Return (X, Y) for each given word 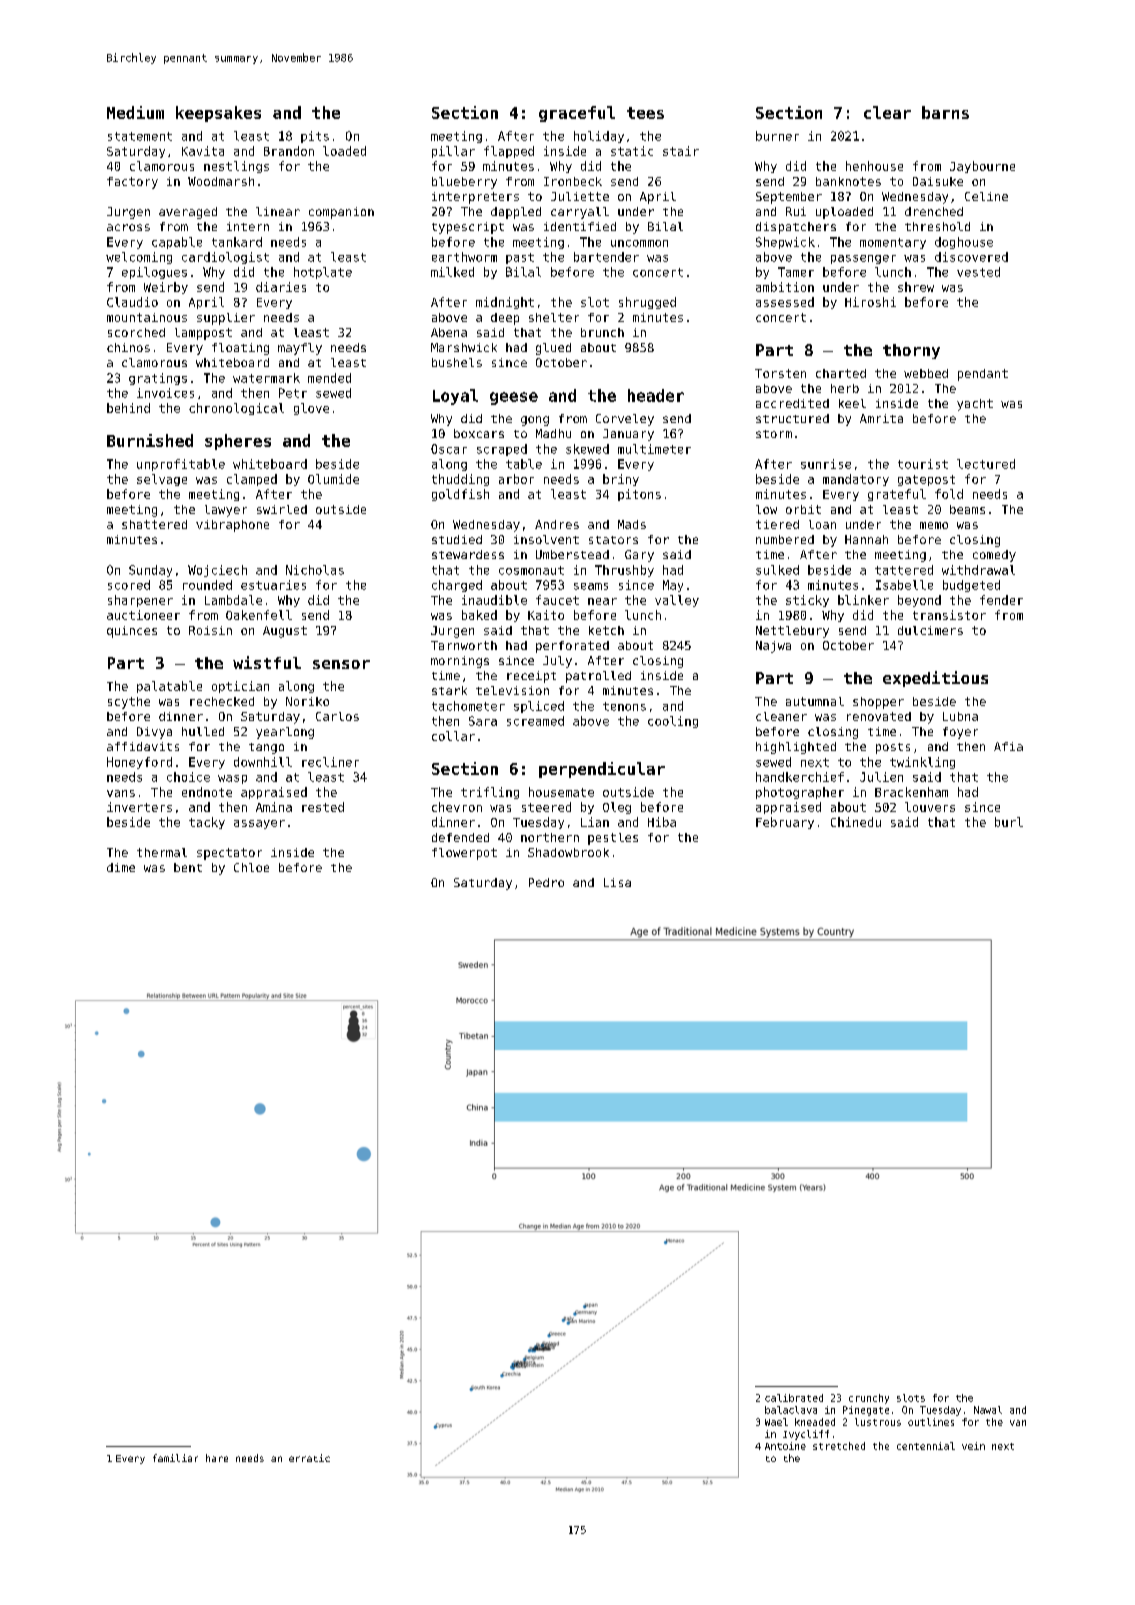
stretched (839, 1446)
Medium (135, 112)
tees (645, 113)
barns (945, 112)
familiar (175, 1458)
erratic (309, 1458)
